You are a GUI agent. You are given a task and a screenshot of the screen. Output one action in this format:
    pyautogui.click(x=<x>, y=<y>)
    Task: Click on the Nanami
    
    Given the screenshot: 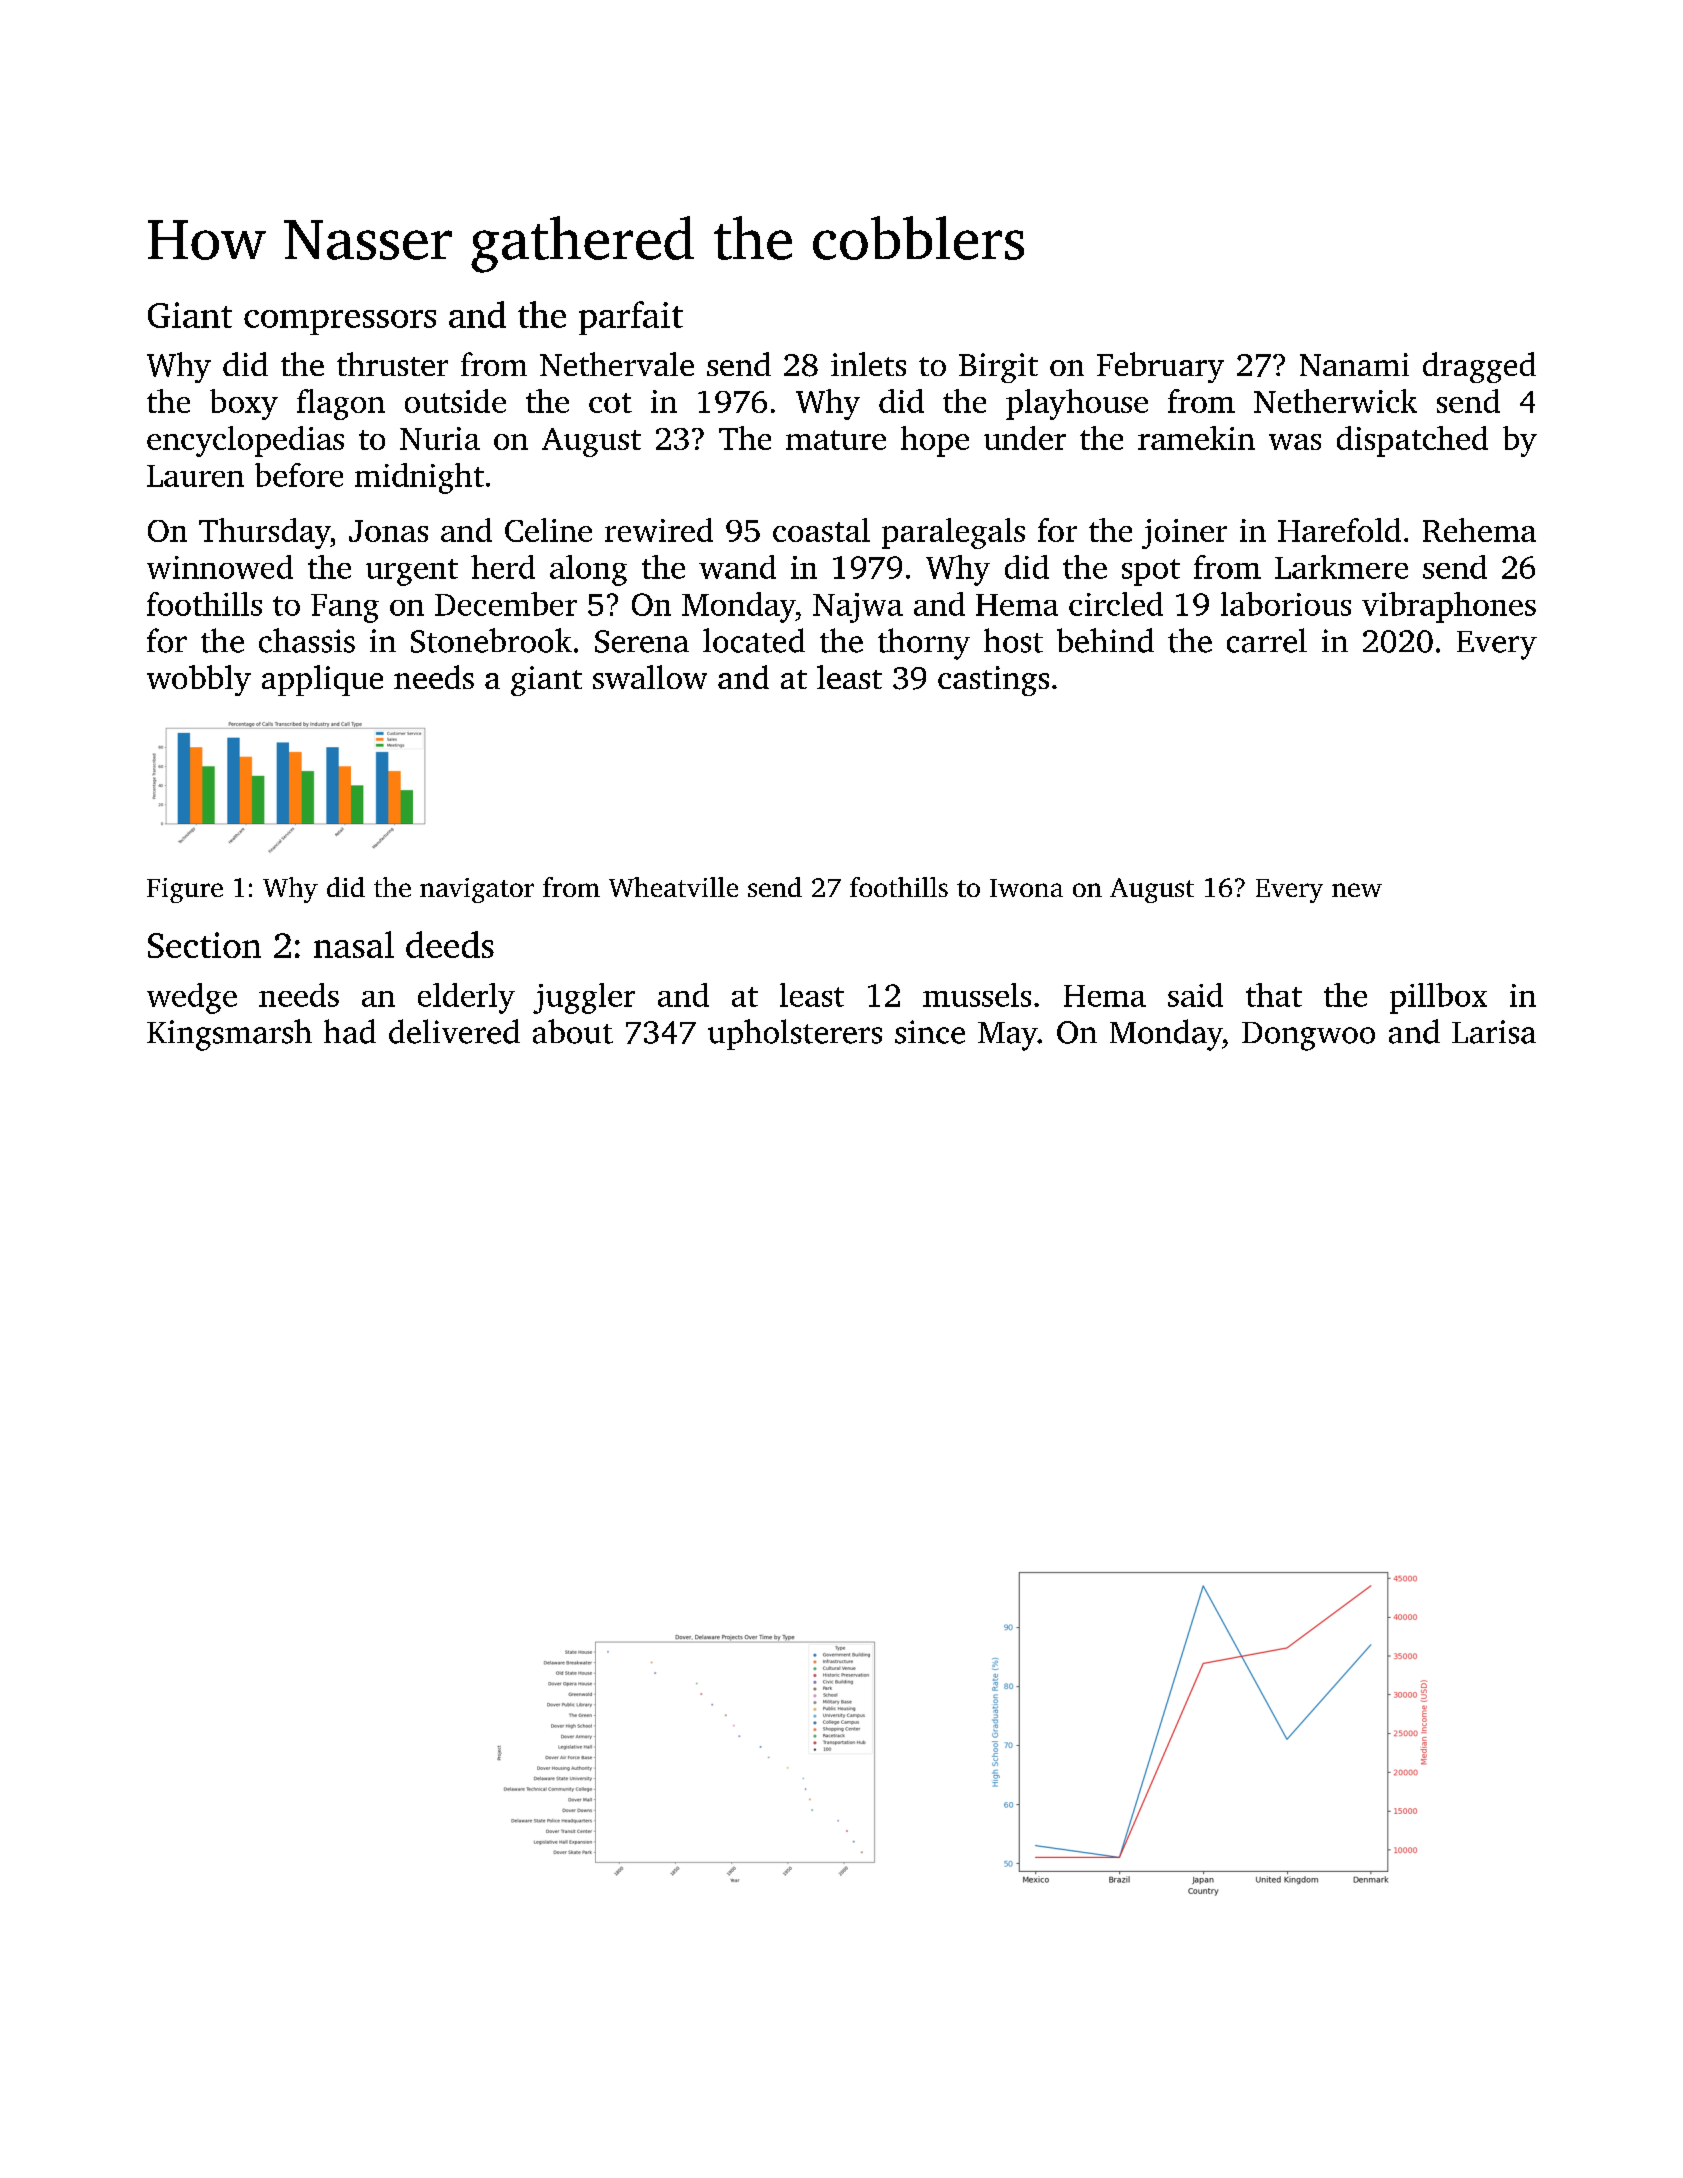 What is the action you would take?
    pyautogui.click(x=1354, y=364)
